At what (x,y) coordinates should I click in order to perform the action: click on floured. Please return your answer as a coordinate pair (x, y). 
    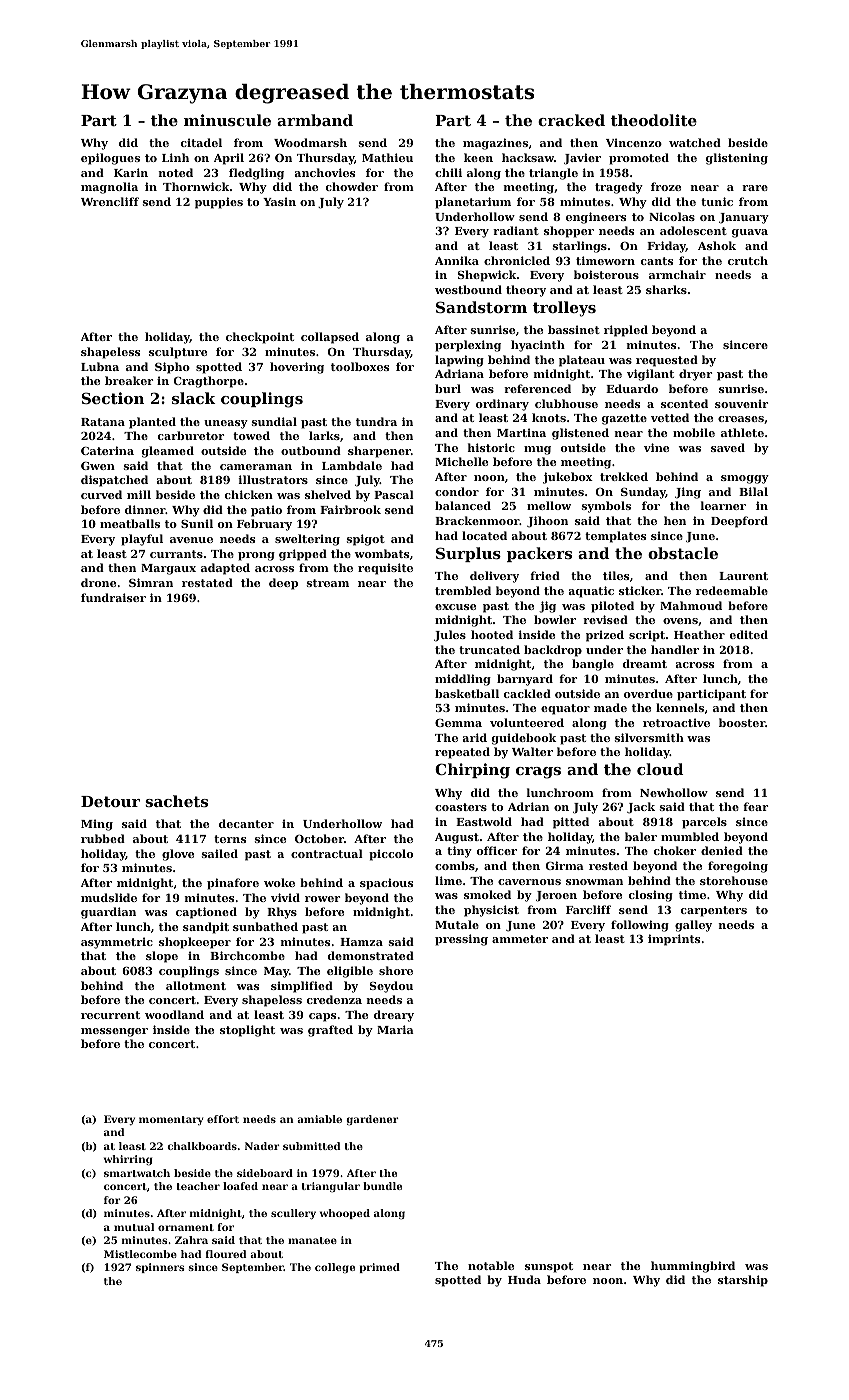
    Looking at the image, I should click on (226, 1254).
